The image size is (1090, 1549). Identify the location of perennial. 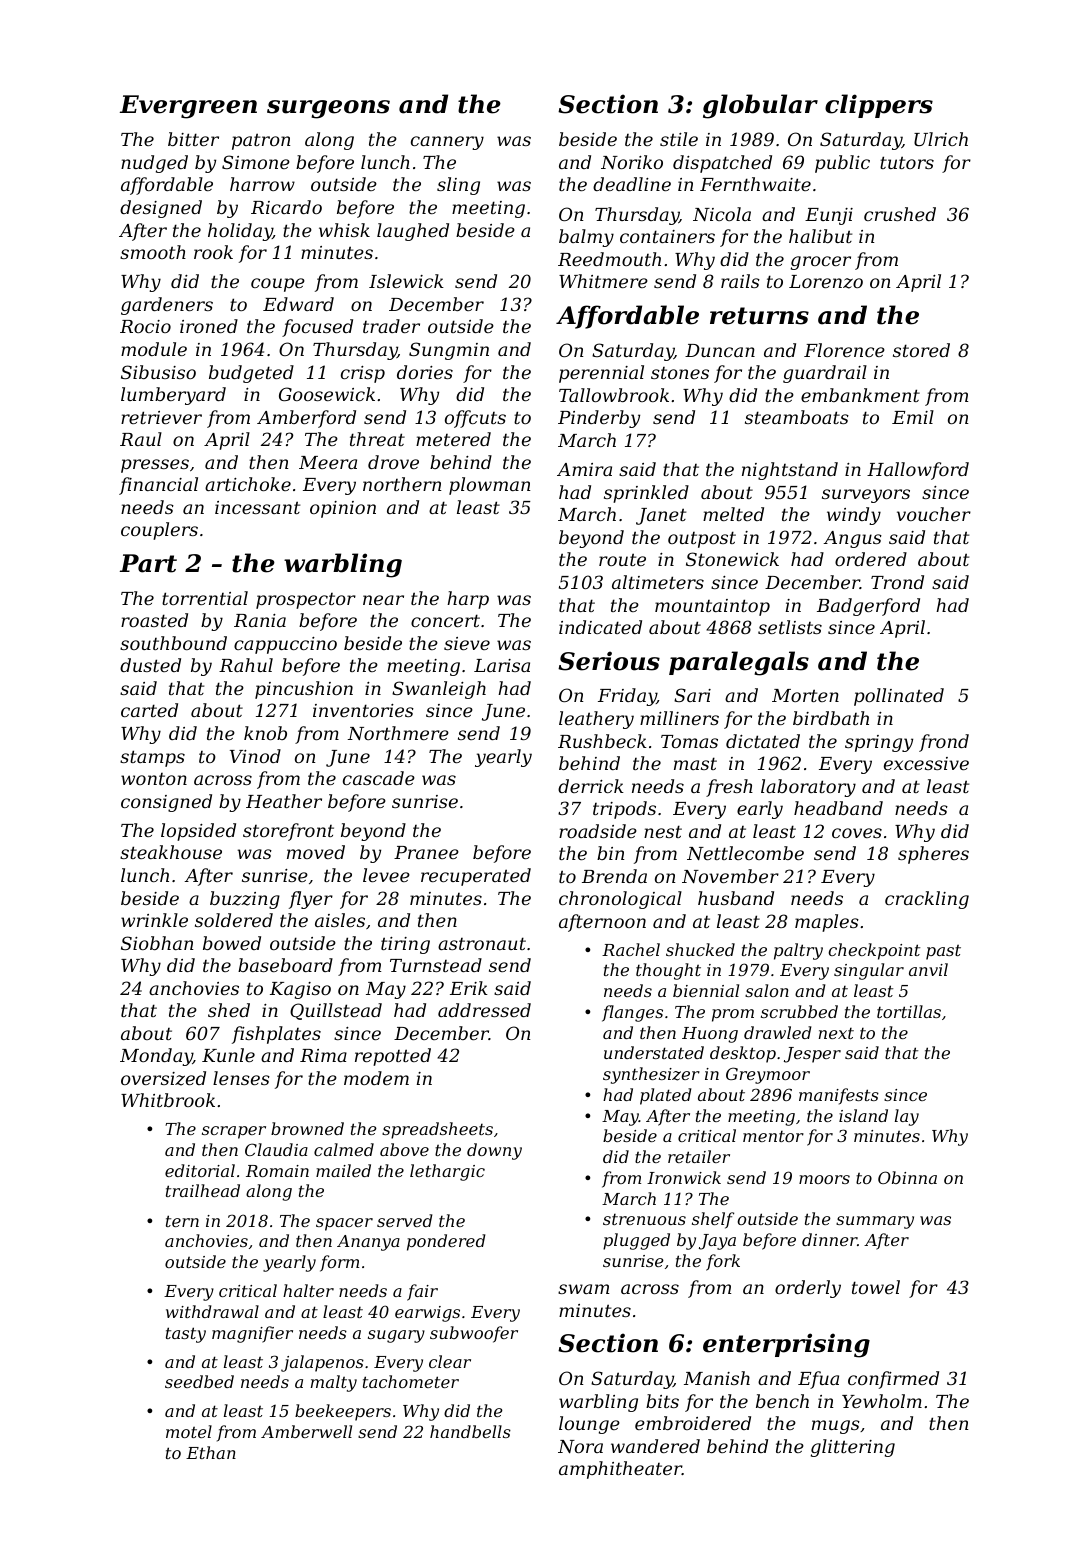
(601, 374).
